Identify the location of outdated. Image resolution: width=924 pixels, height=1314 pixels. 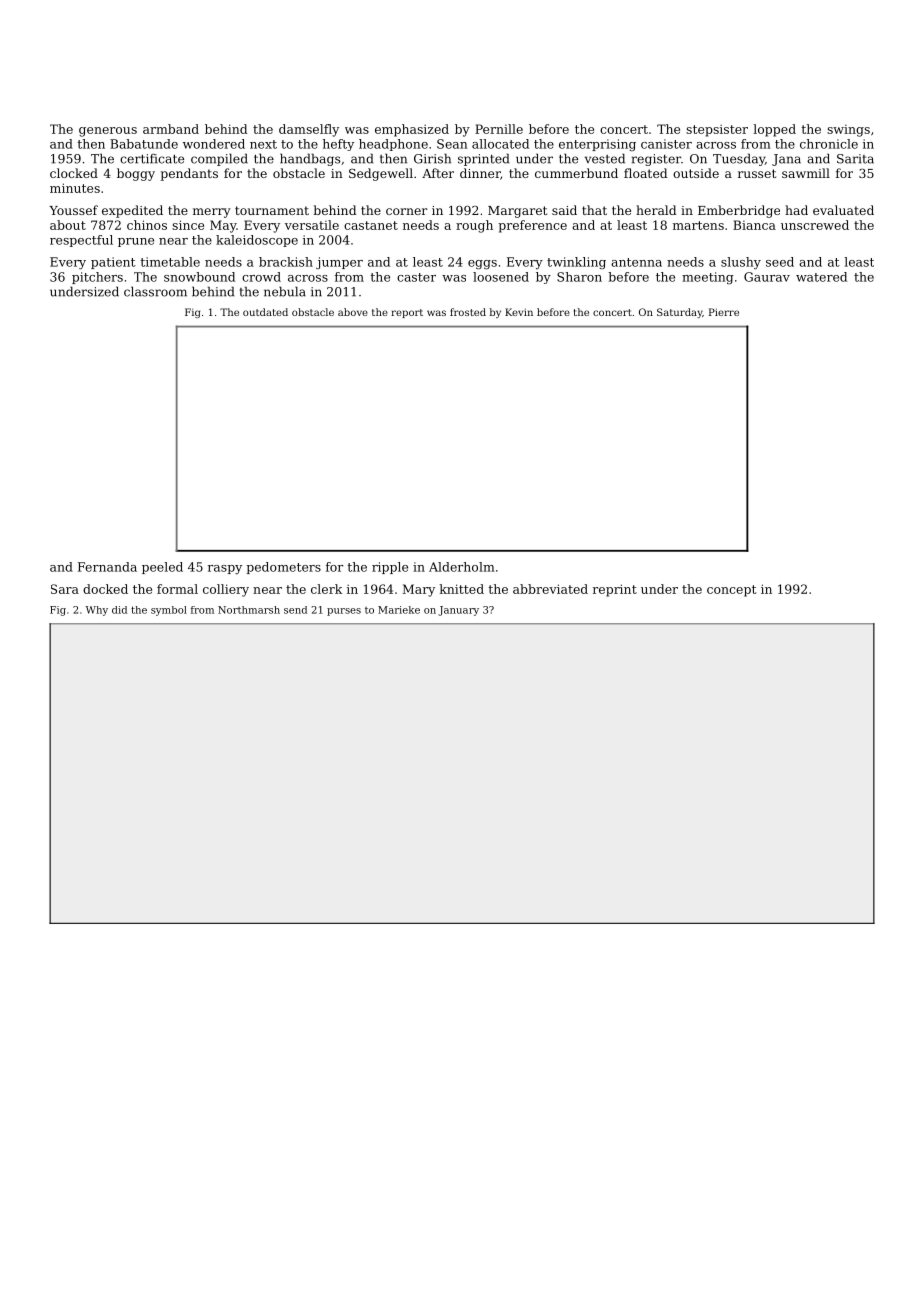
(265, 312).
